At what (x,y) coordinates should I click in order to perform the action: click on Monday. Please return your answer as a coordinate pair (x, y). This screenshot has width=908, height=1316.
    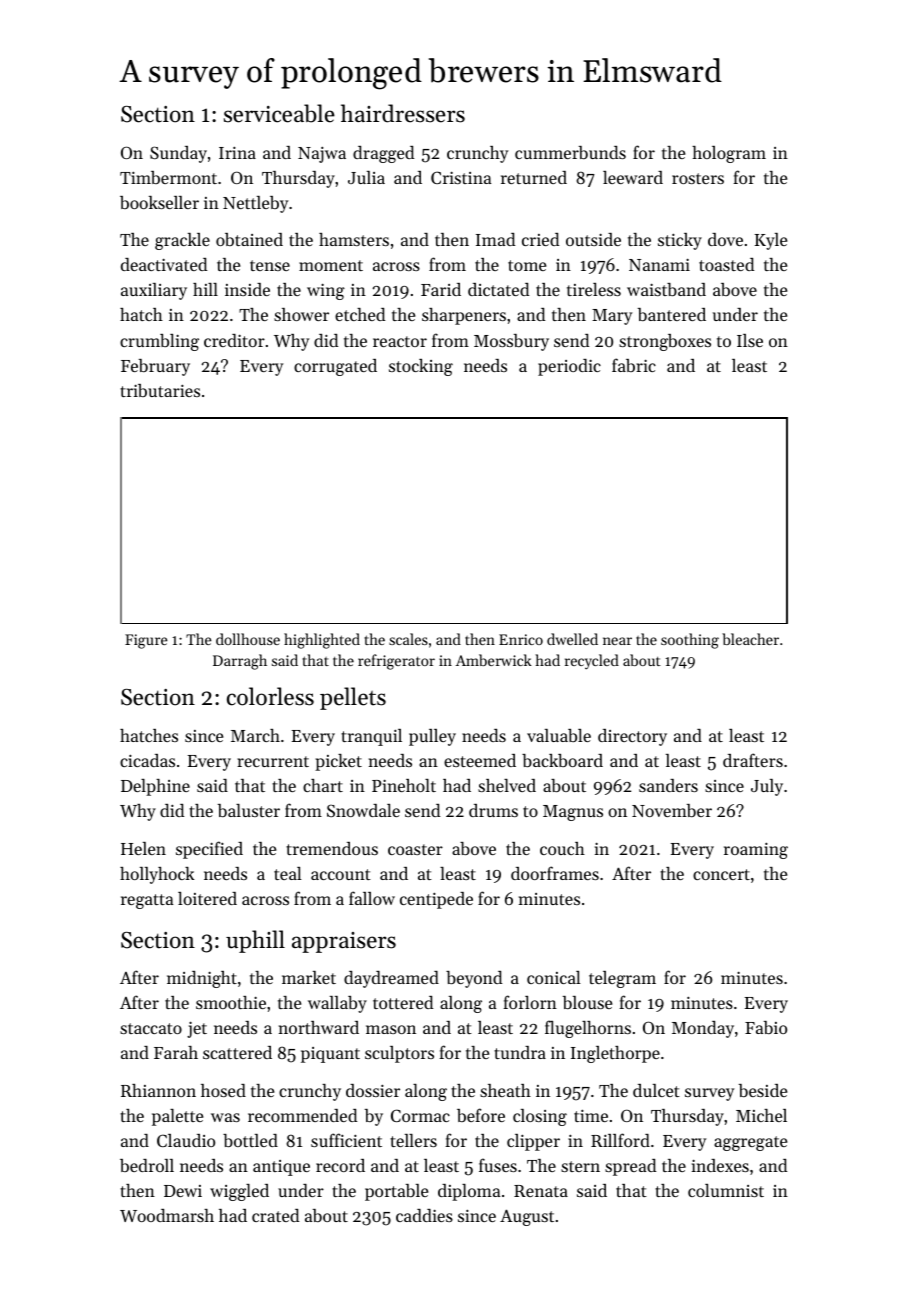
    Looking at the image, I should click on (703, 1029).
